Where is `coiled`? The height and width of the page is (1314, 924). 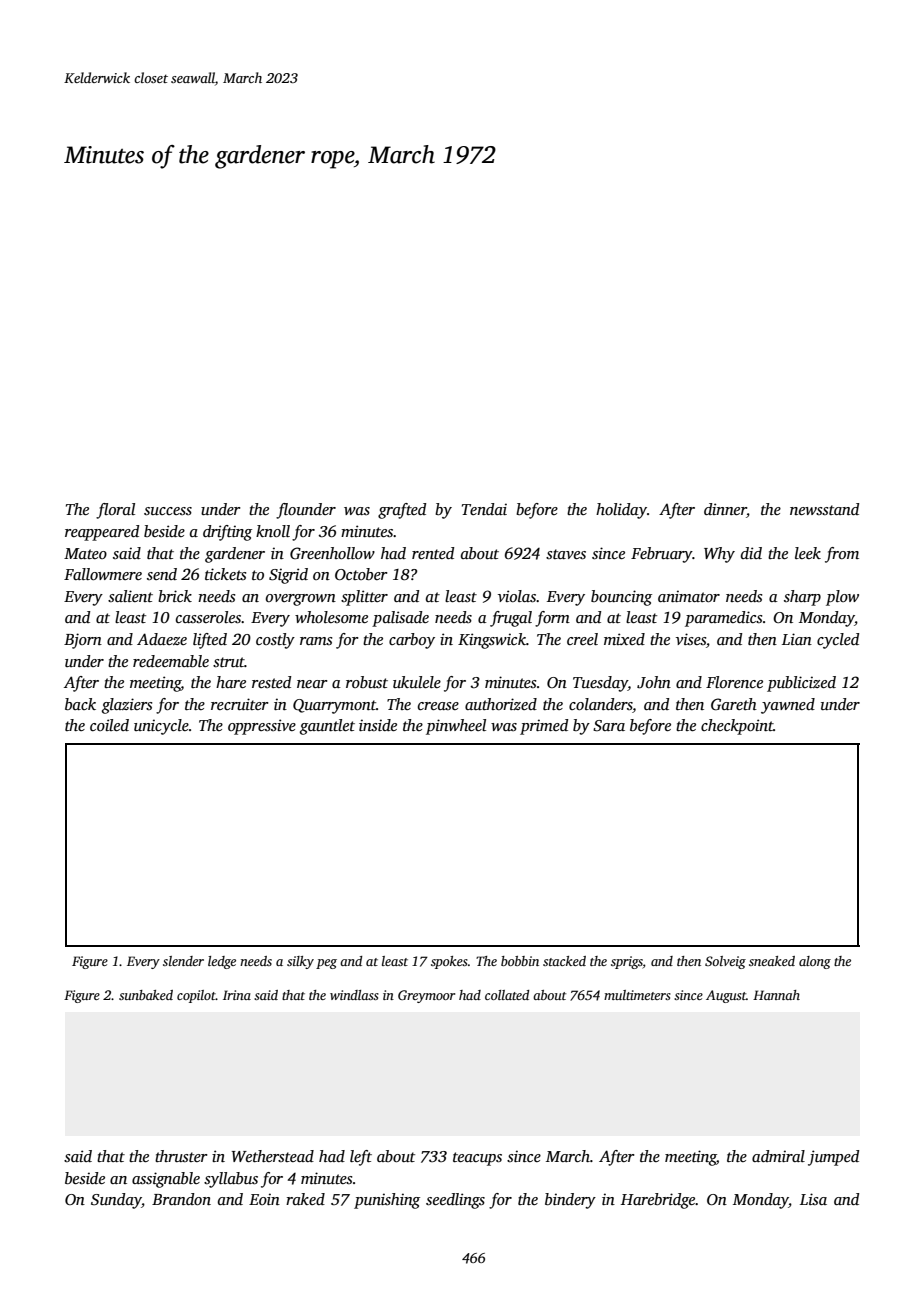 coiled is located at coordinates (109, 725).
